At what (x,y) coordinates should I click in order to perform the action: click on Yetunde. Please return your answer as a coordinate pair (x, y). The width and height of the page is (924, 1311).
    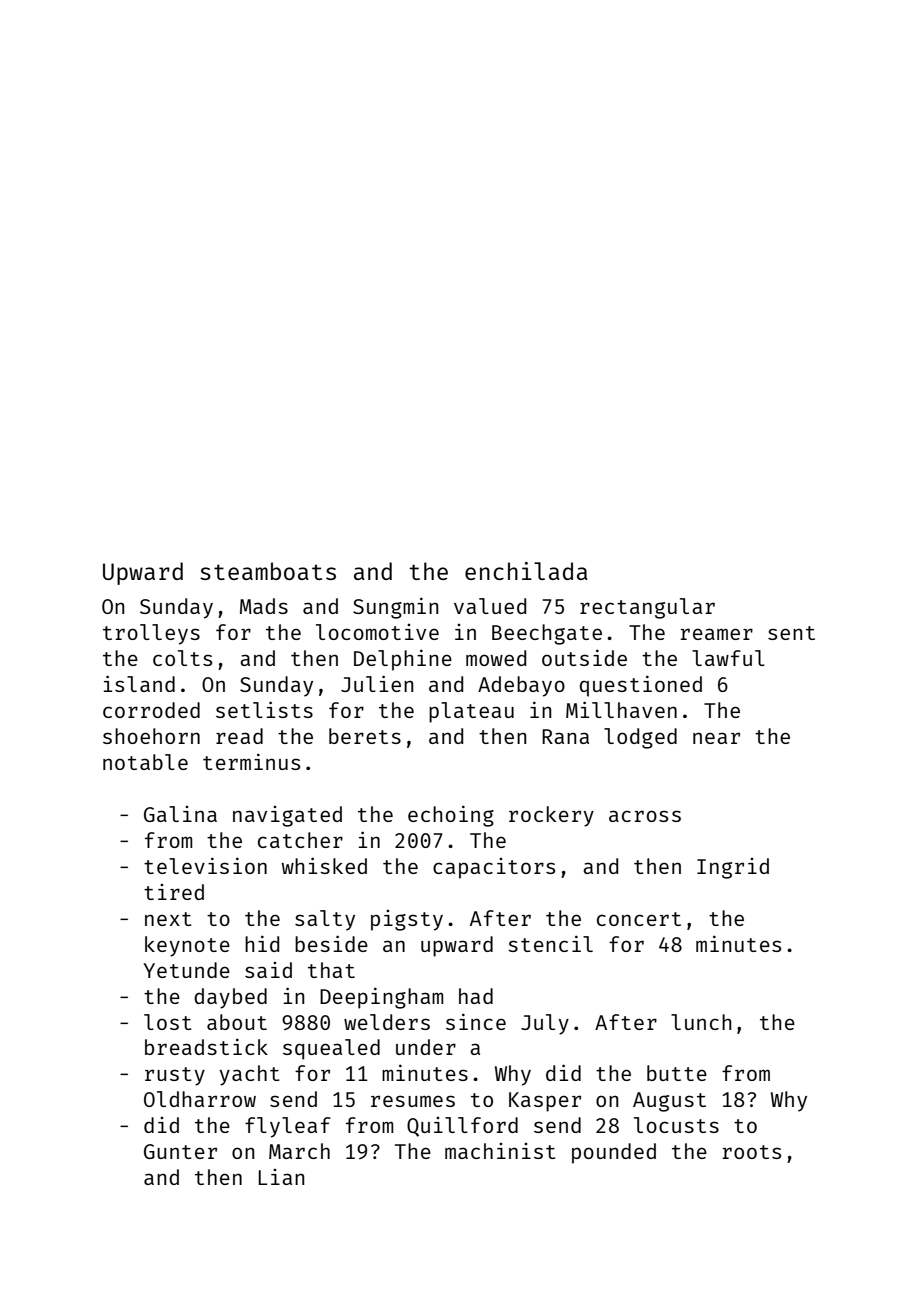
    Looking at the image, I should click on (186, 970).
